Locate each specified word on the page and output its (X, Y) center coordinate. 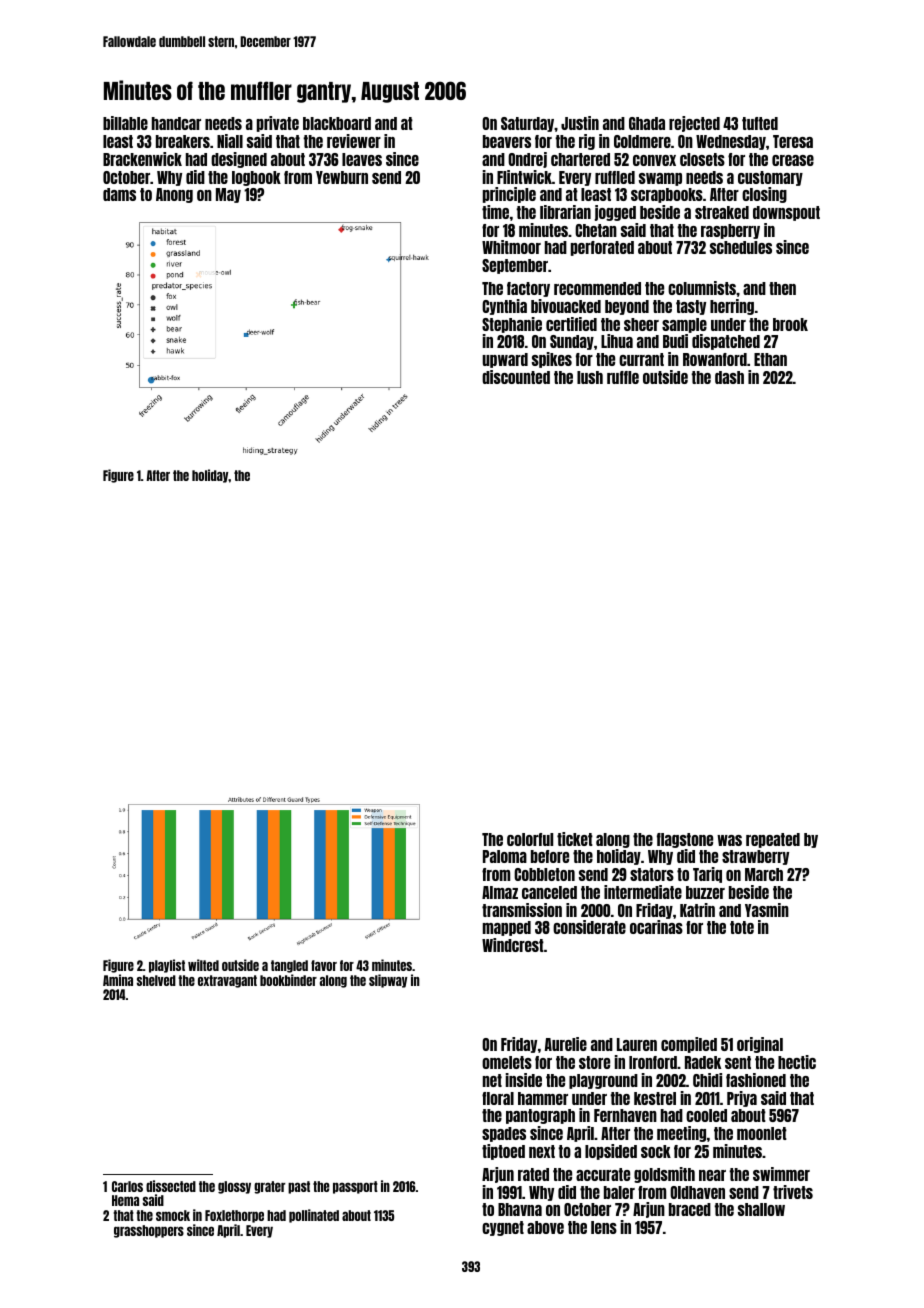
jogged (615, 213)
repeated (773, 840)
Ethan (770, 359)
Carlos (127, 1186)
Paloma (505, 856)
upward (505, 360)
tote (742, 927)
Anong (174, 195)
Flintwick (524, 177)
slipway (388, 981)
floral (498, 1098)
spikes (552, 360)
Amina (118, 980)
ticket (575, 839)
